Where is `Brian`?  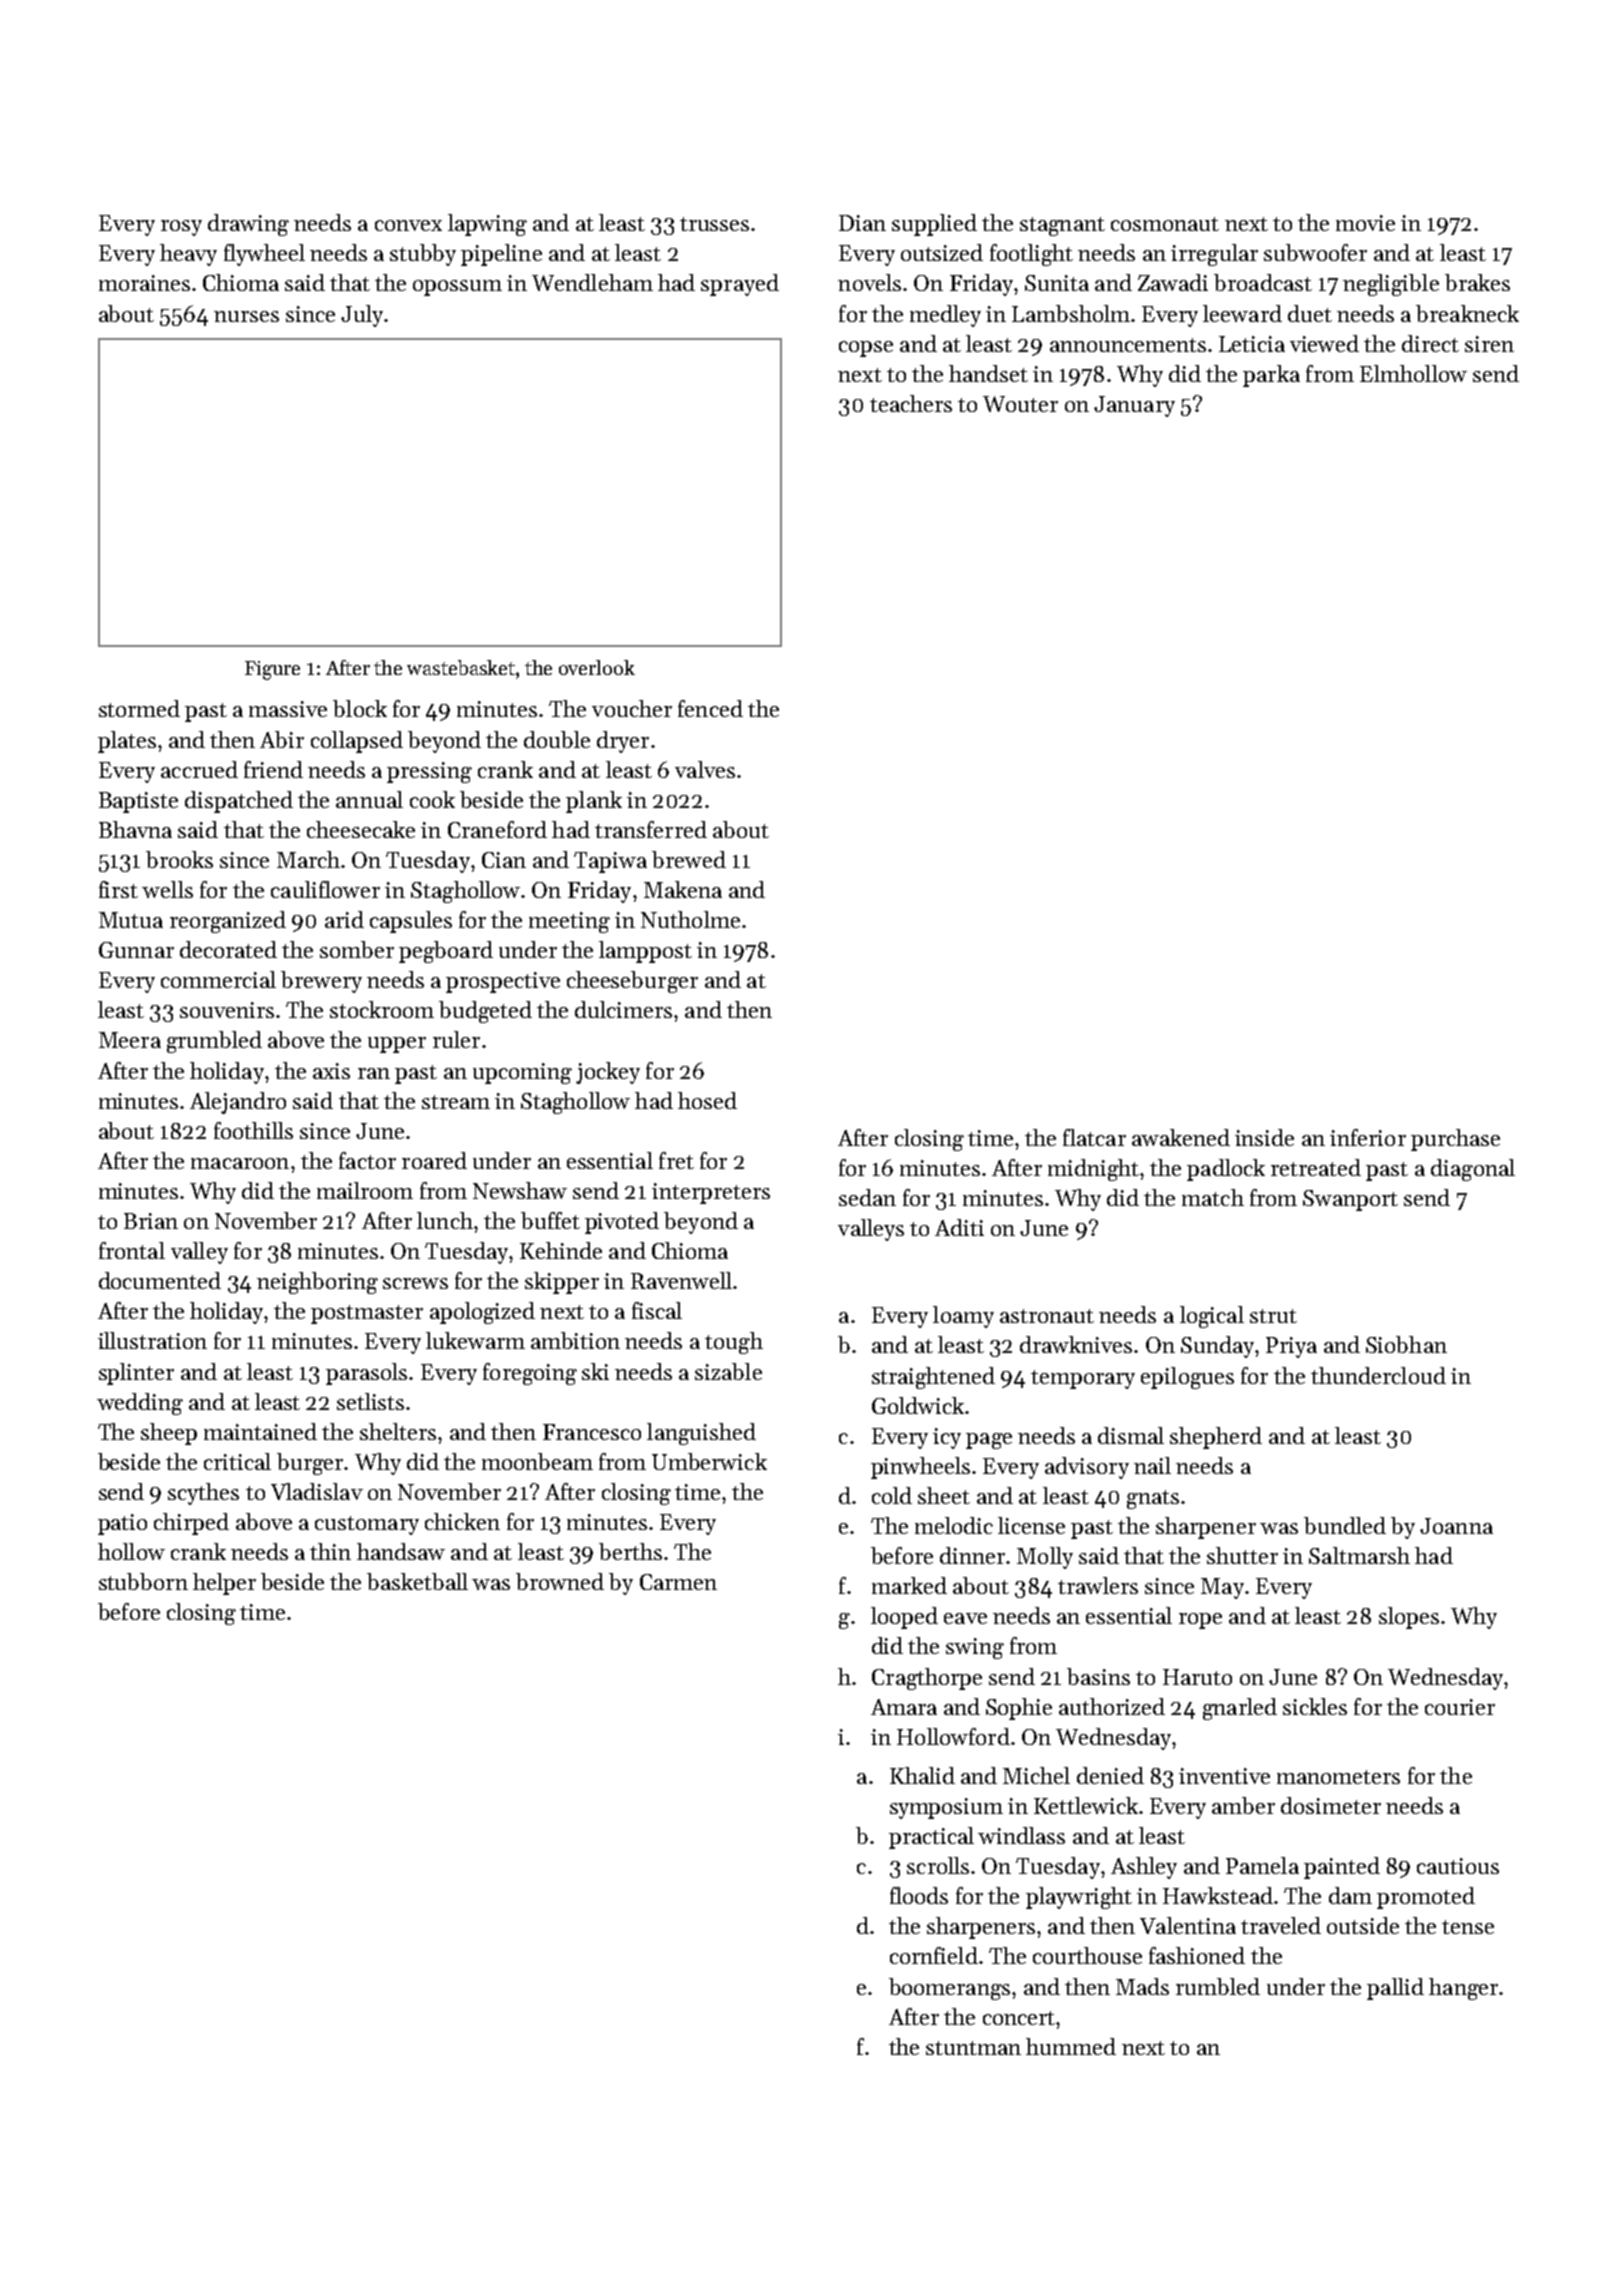 Brian is located at coordinates (151, 1221).
